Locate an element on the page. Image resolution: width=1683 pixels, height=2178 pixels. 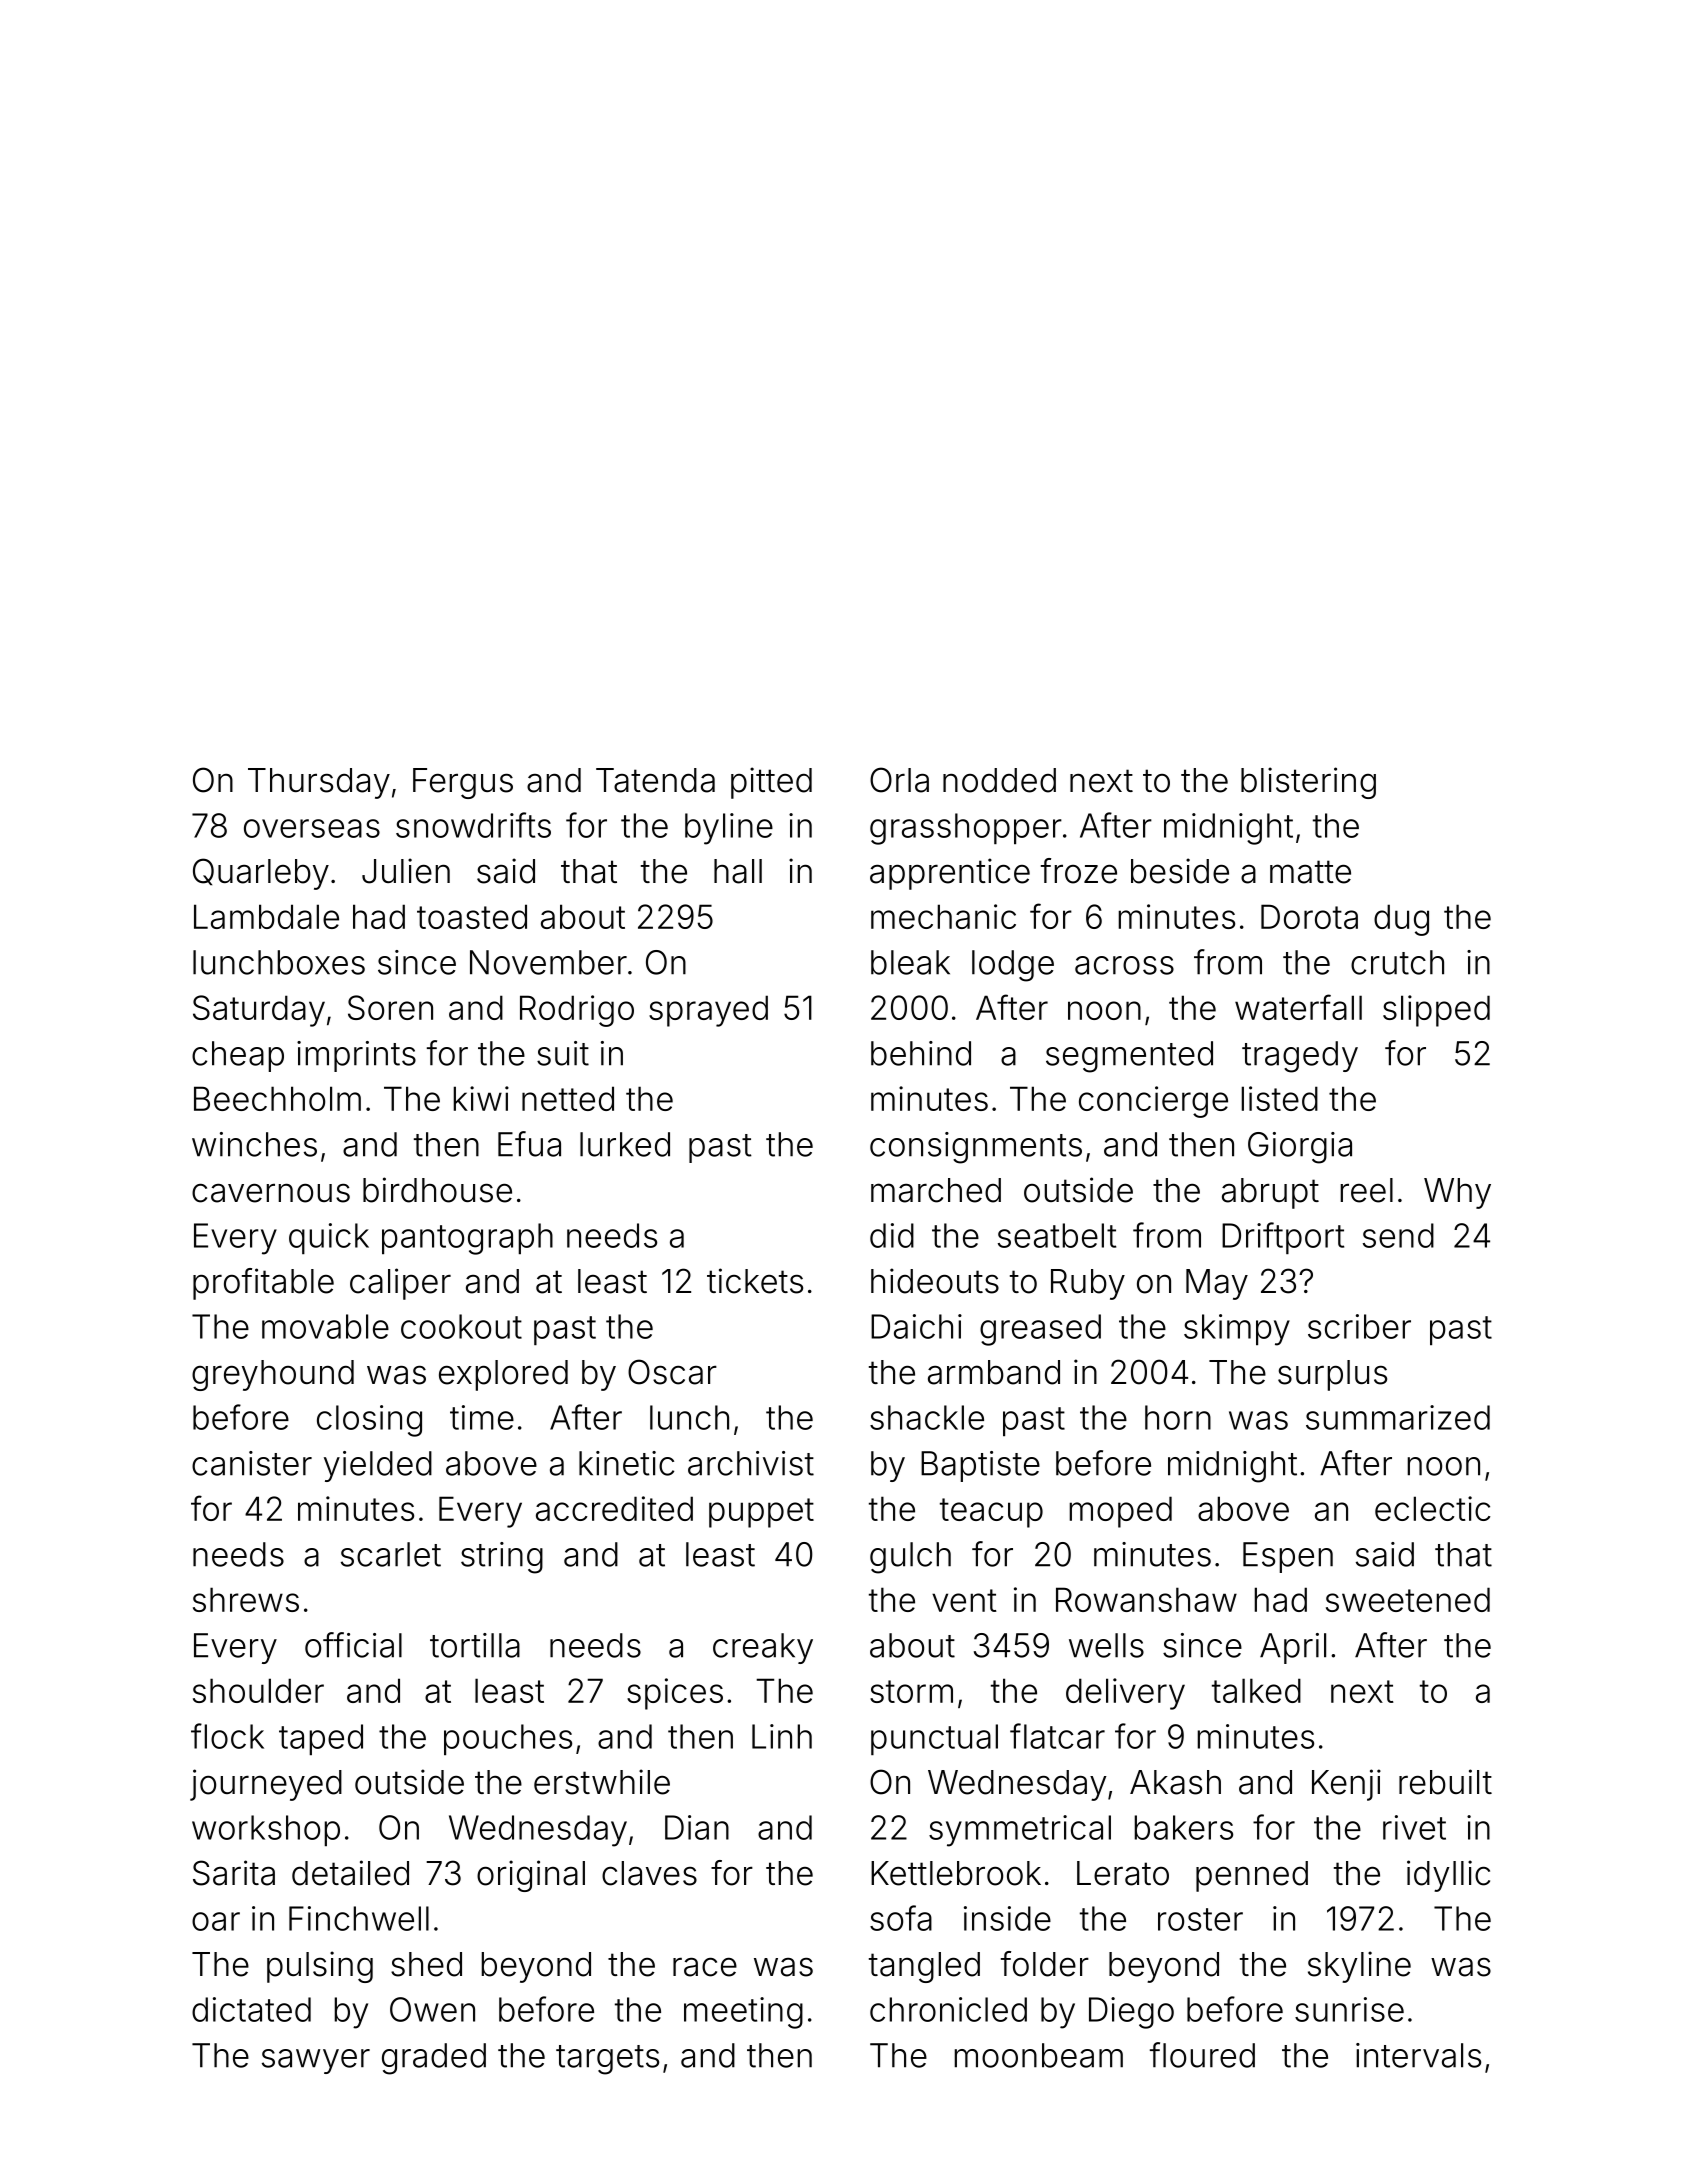
summarized is located at coordinates (1398, 1417).
